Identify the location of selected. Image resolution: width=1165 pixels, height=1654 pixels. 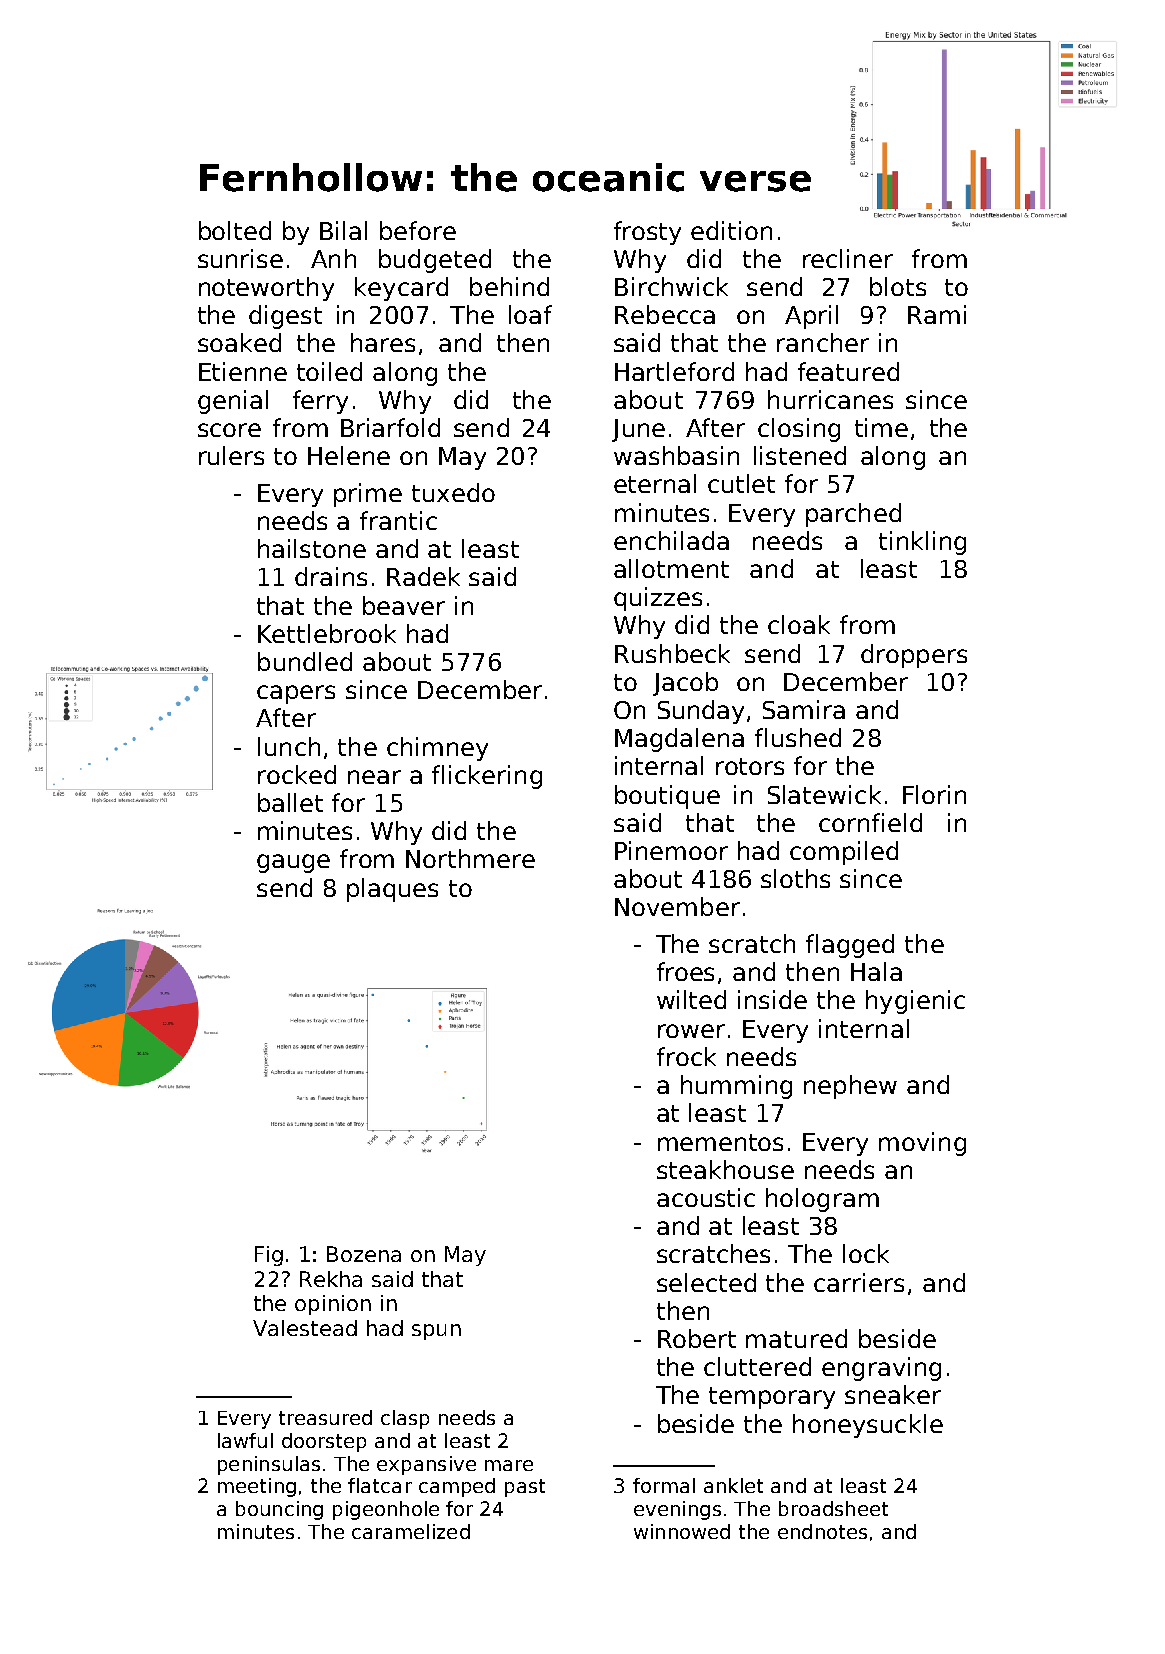
(706, 1282).
